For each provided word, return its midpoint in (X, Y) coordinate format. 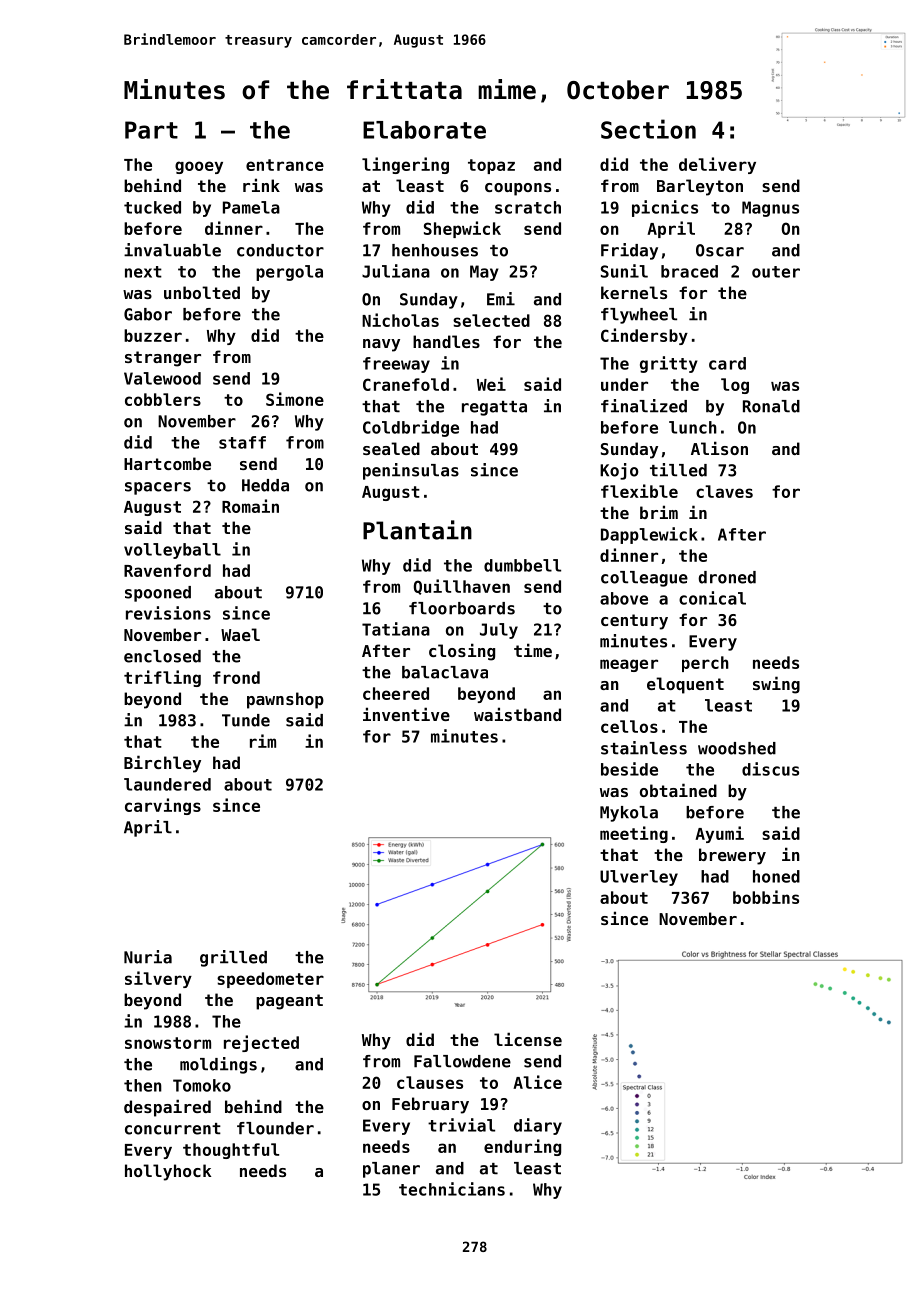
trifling (162, 678)
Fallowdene (462, 1061)
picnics (665, 208)
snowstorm (168, 1043)
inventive (406, 714)
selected (491, 320)
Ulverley (639, 878)
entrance (285, 165)
